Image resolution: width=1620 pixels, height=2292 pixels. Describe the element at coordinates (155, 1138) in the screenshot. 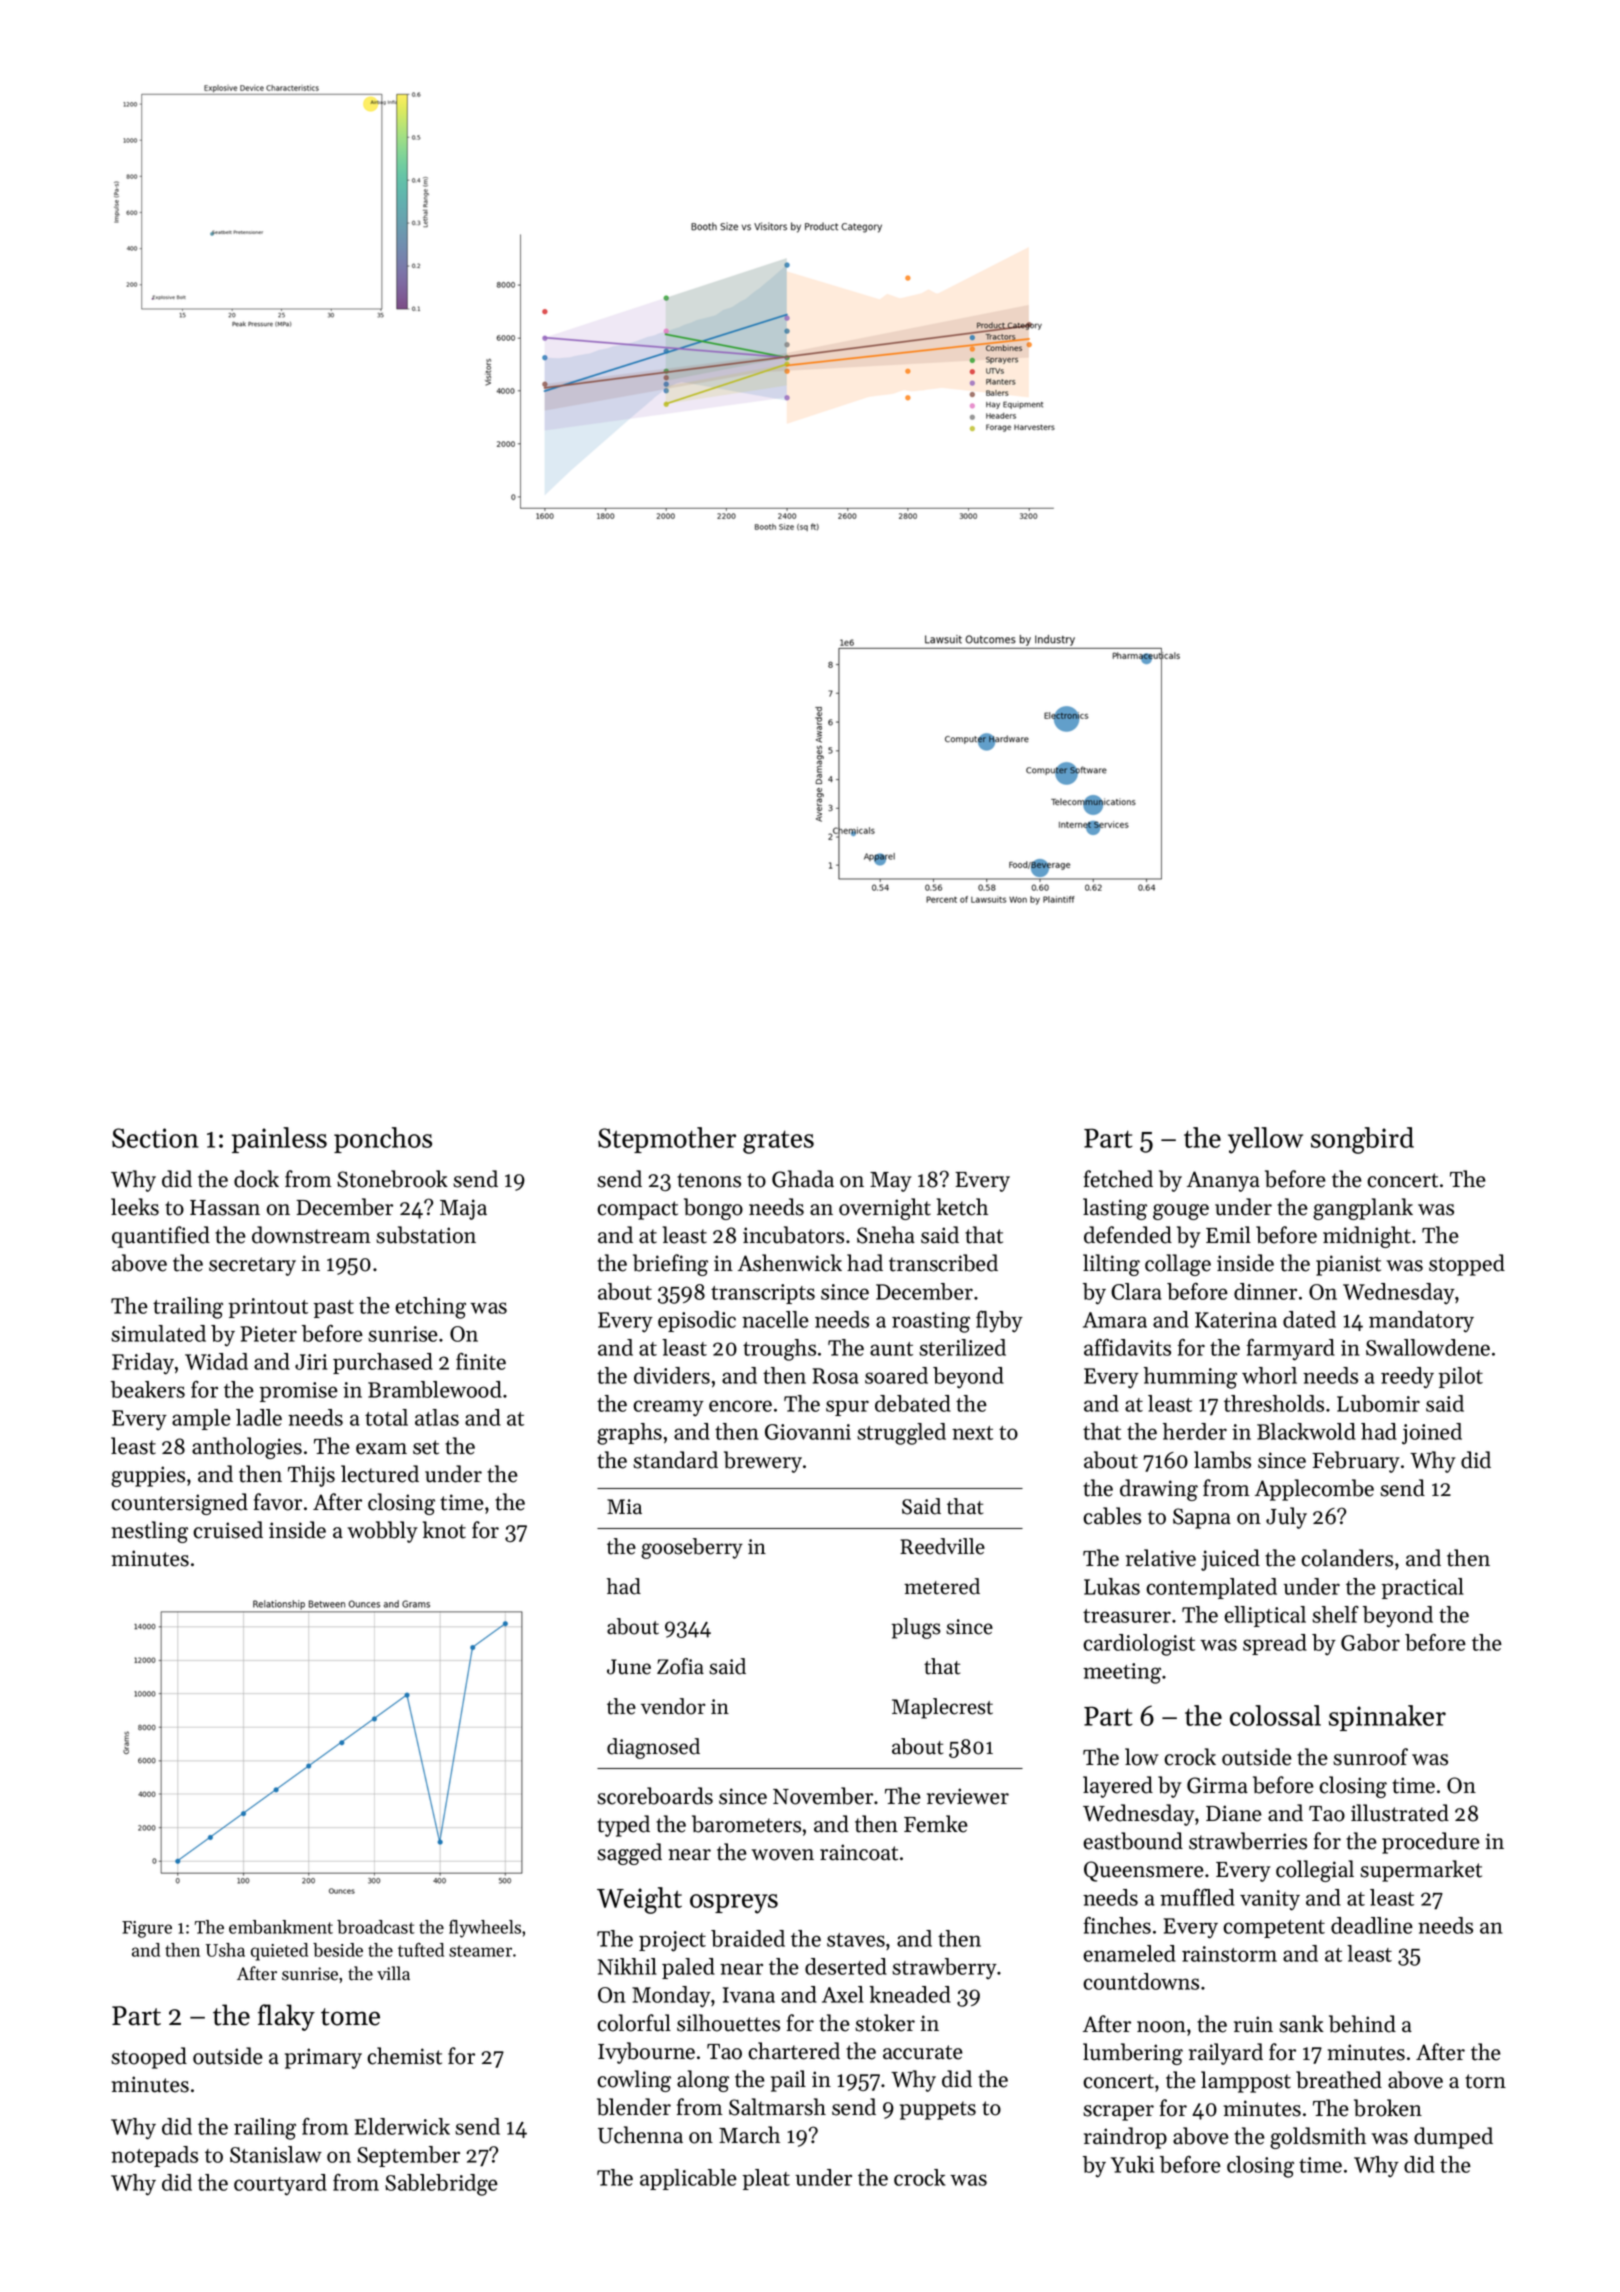

I see `Section` at that location.
